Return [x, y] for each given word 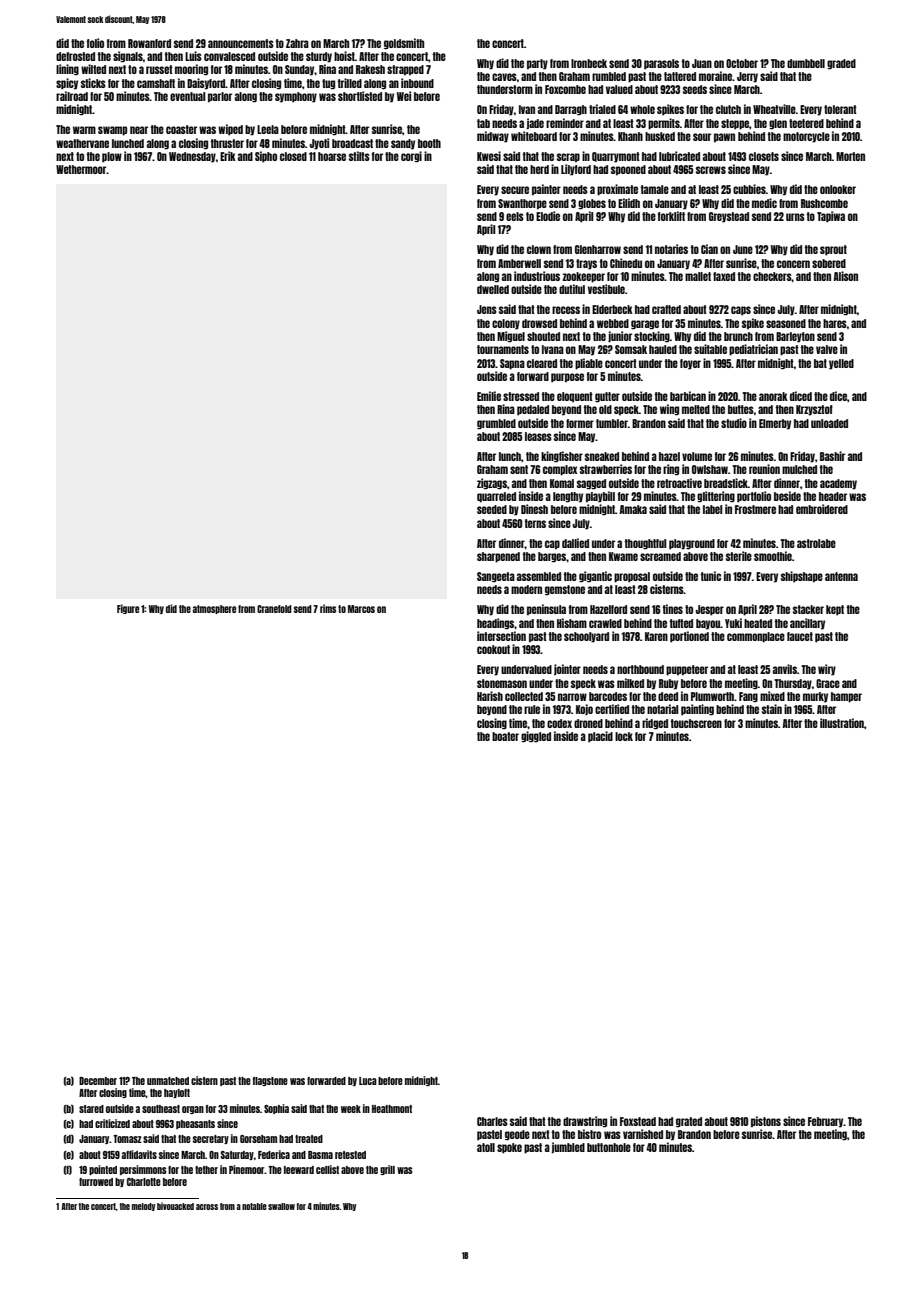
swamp [112, 131]
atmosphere [214, 609]
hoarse [332, 156]
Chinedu [626, 263]
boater [505, 736]
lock [624, 736]
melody [143, 1207]
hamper [846, 697]
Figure [128, 609]
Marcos [361, 609]
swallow [281, 1206]
